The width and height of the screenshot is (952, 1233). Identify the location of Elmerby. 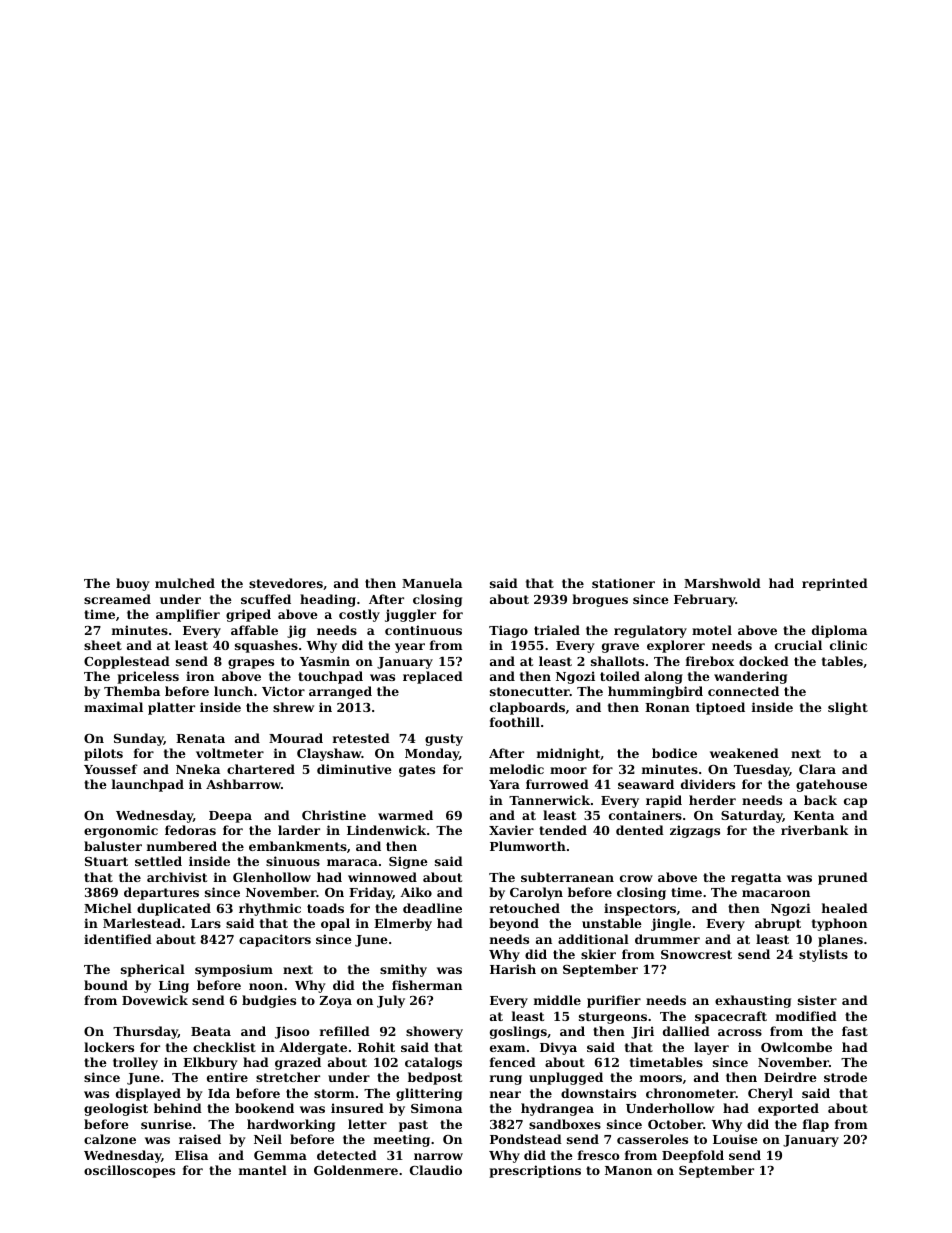
(403, 924).
